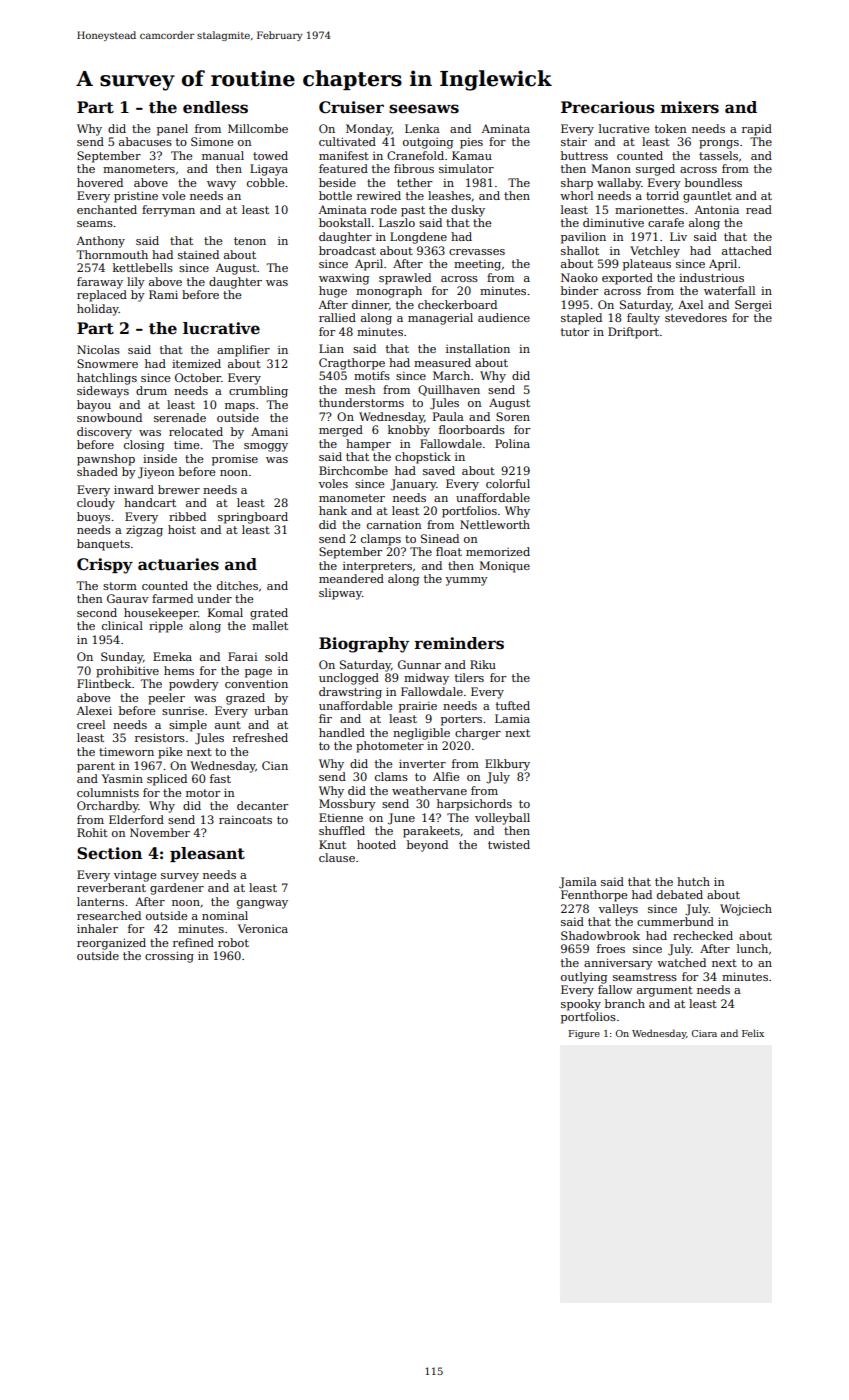 The width and height of the screenshot is (849, 1400). I want to click on crossing, so click(169, 957).
